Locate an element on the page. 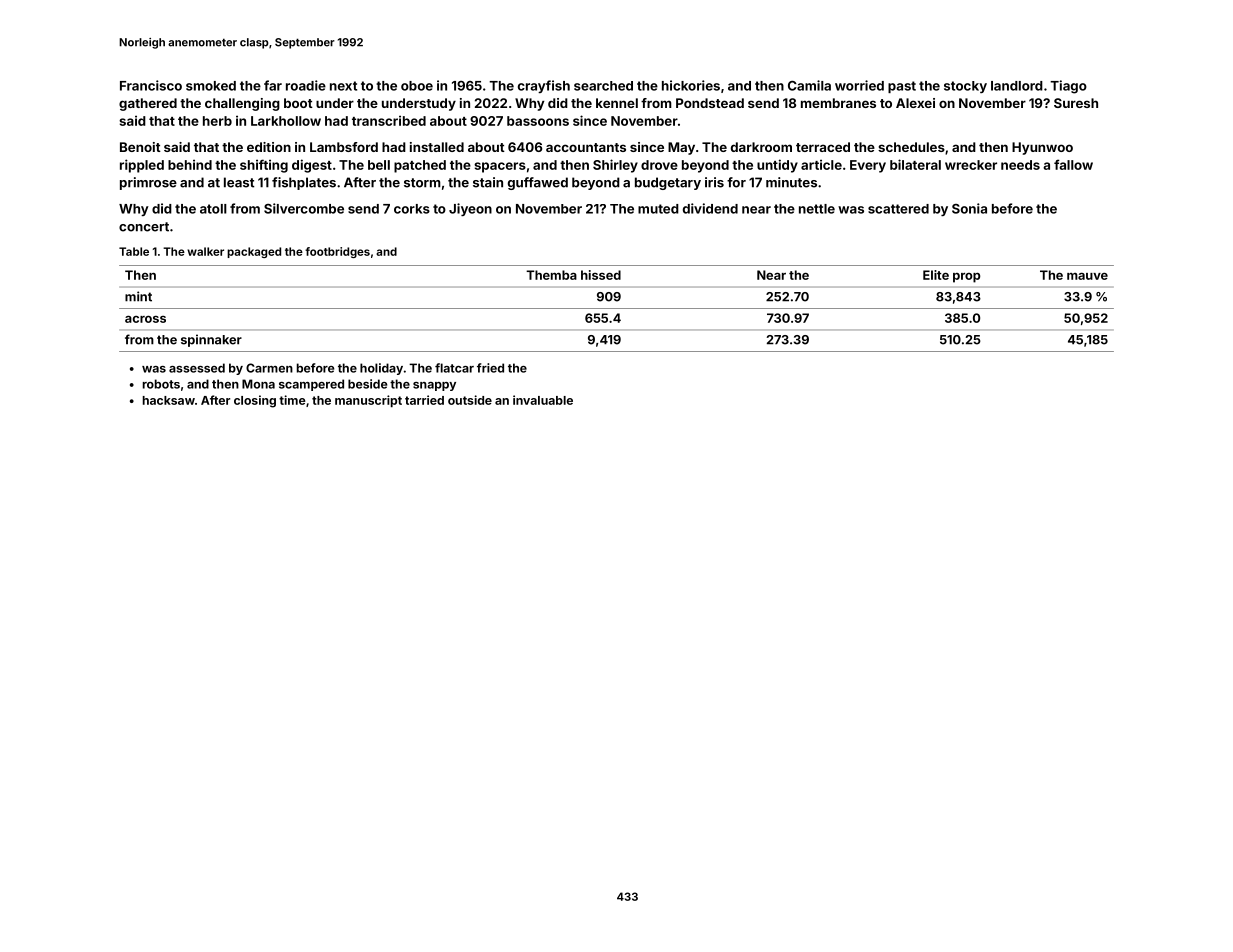 The width and height of the image is (1233, 952). fried is located at coordinates (490, 368).
